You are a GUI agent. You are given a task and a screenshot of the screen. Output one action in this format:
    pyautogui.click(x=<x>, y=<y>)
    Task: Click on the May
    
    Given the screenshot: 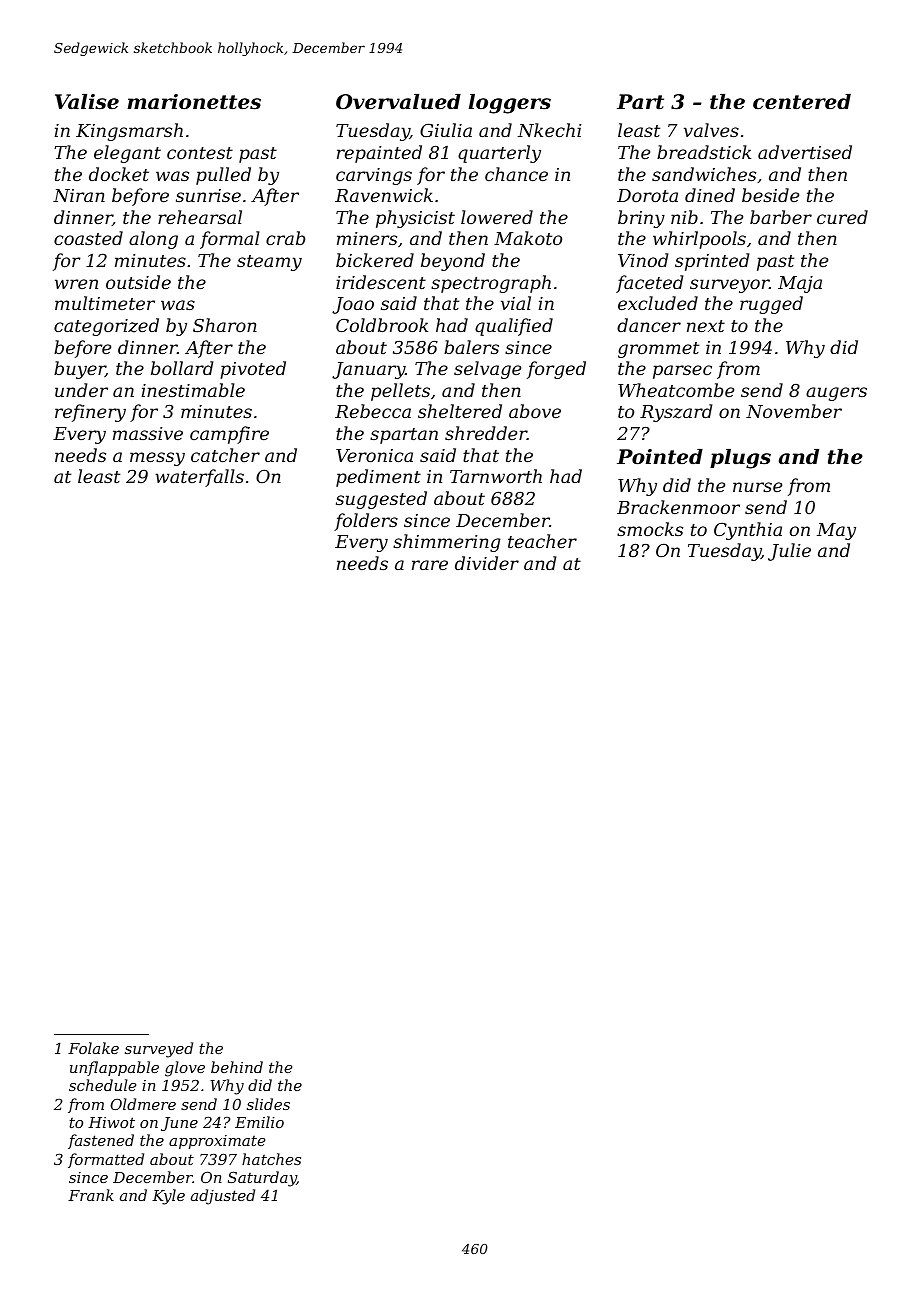 What is the action you would take?
    pyautogui.click(x=836, y=531)
